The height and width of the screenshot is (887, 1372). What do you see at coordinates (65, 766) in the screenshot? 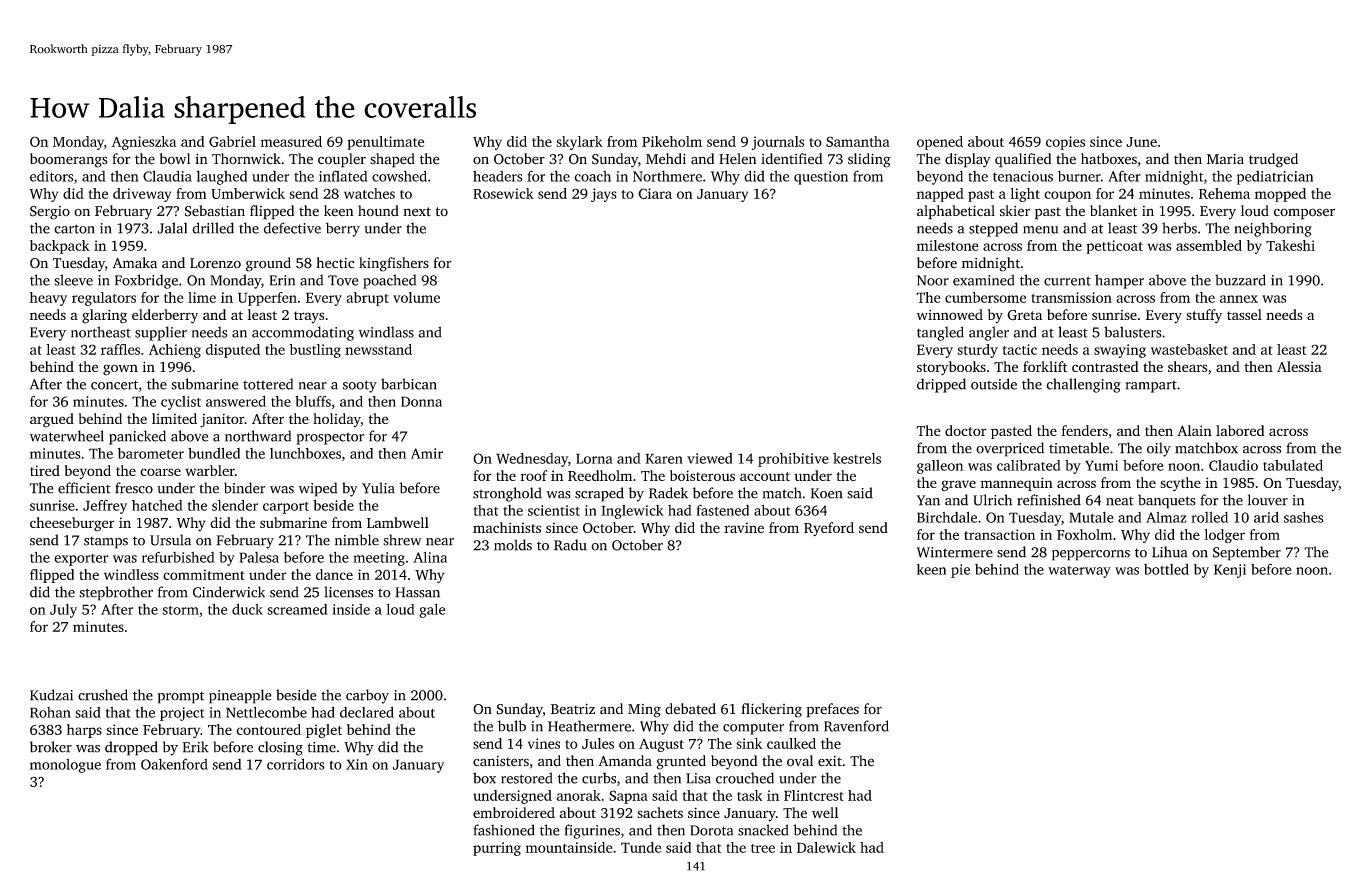
I see `monologue` at bounding box center [65, 766].
